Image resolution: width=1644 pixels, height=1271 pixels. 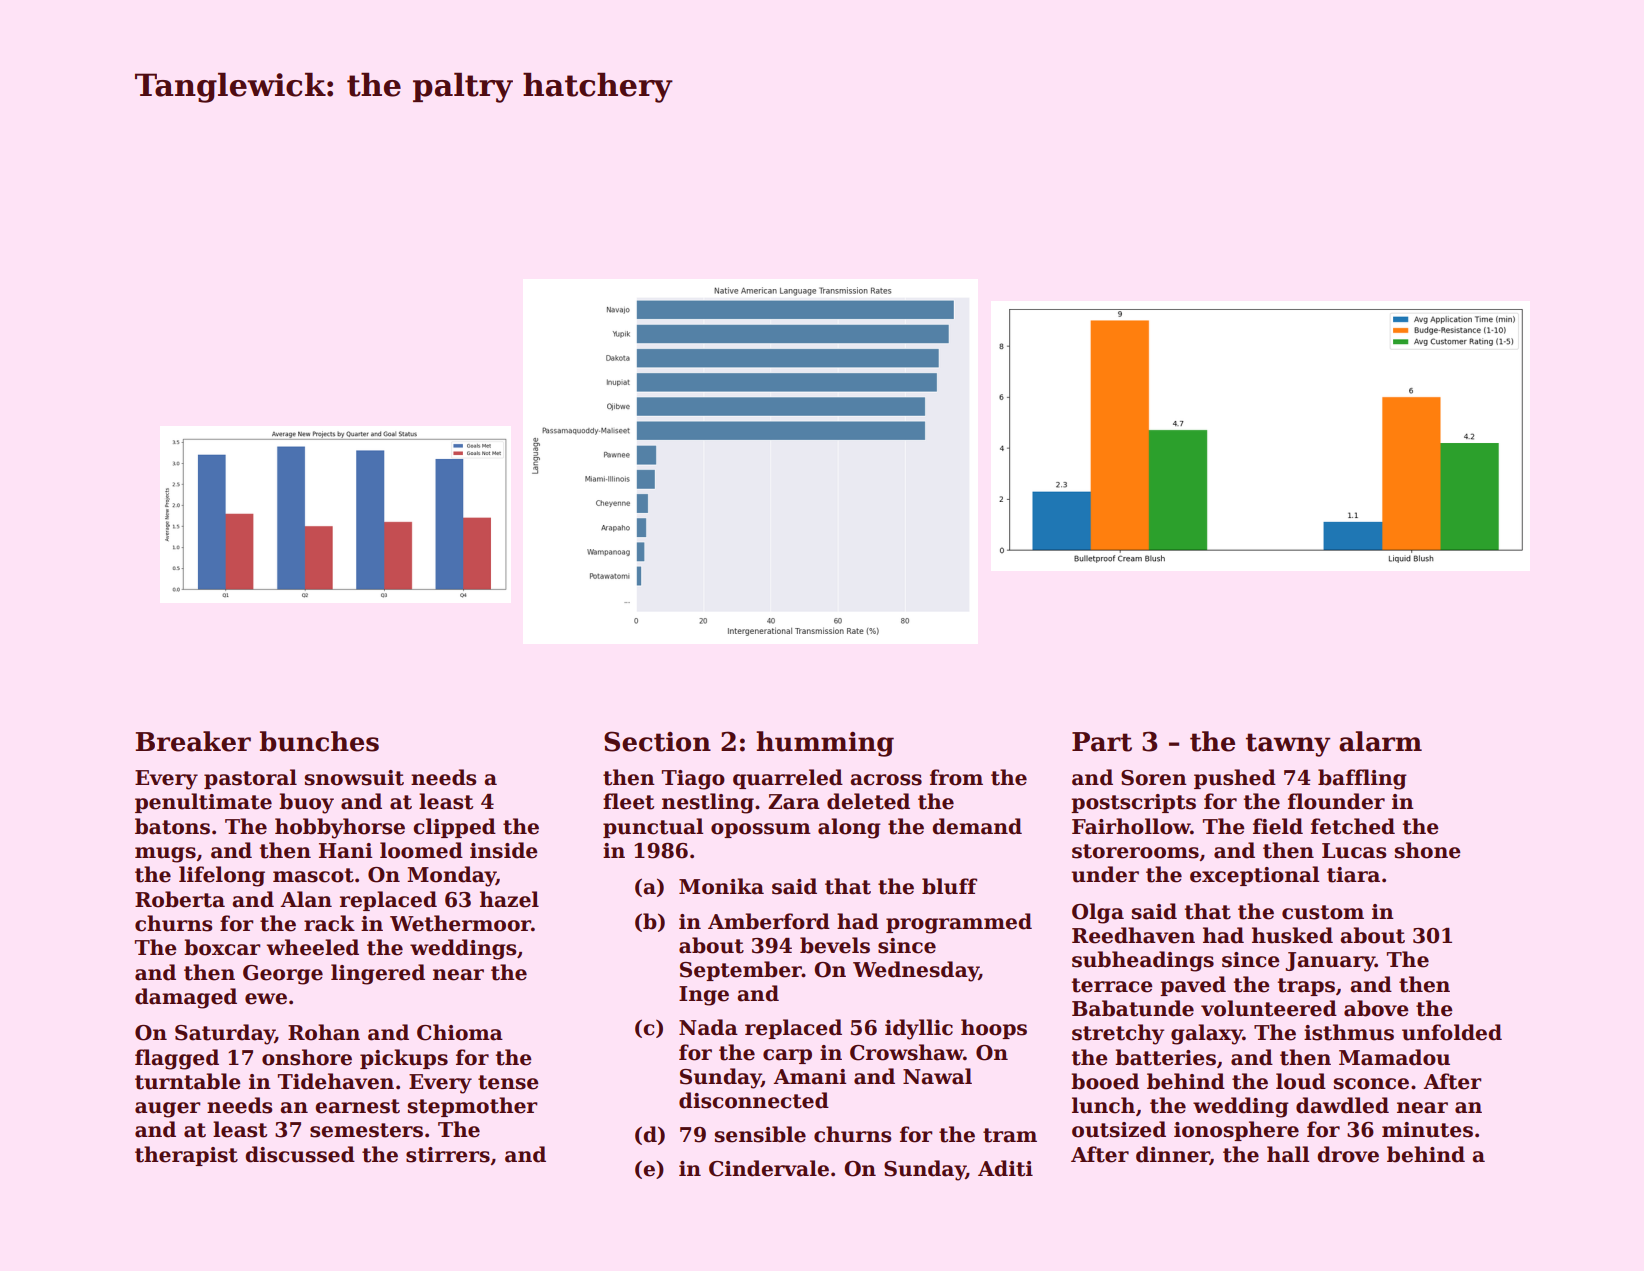 What do you see at coordinates (336, 1081) in the screenshot?
I see `Tidehaven` at bounding box center [336, 1081].
